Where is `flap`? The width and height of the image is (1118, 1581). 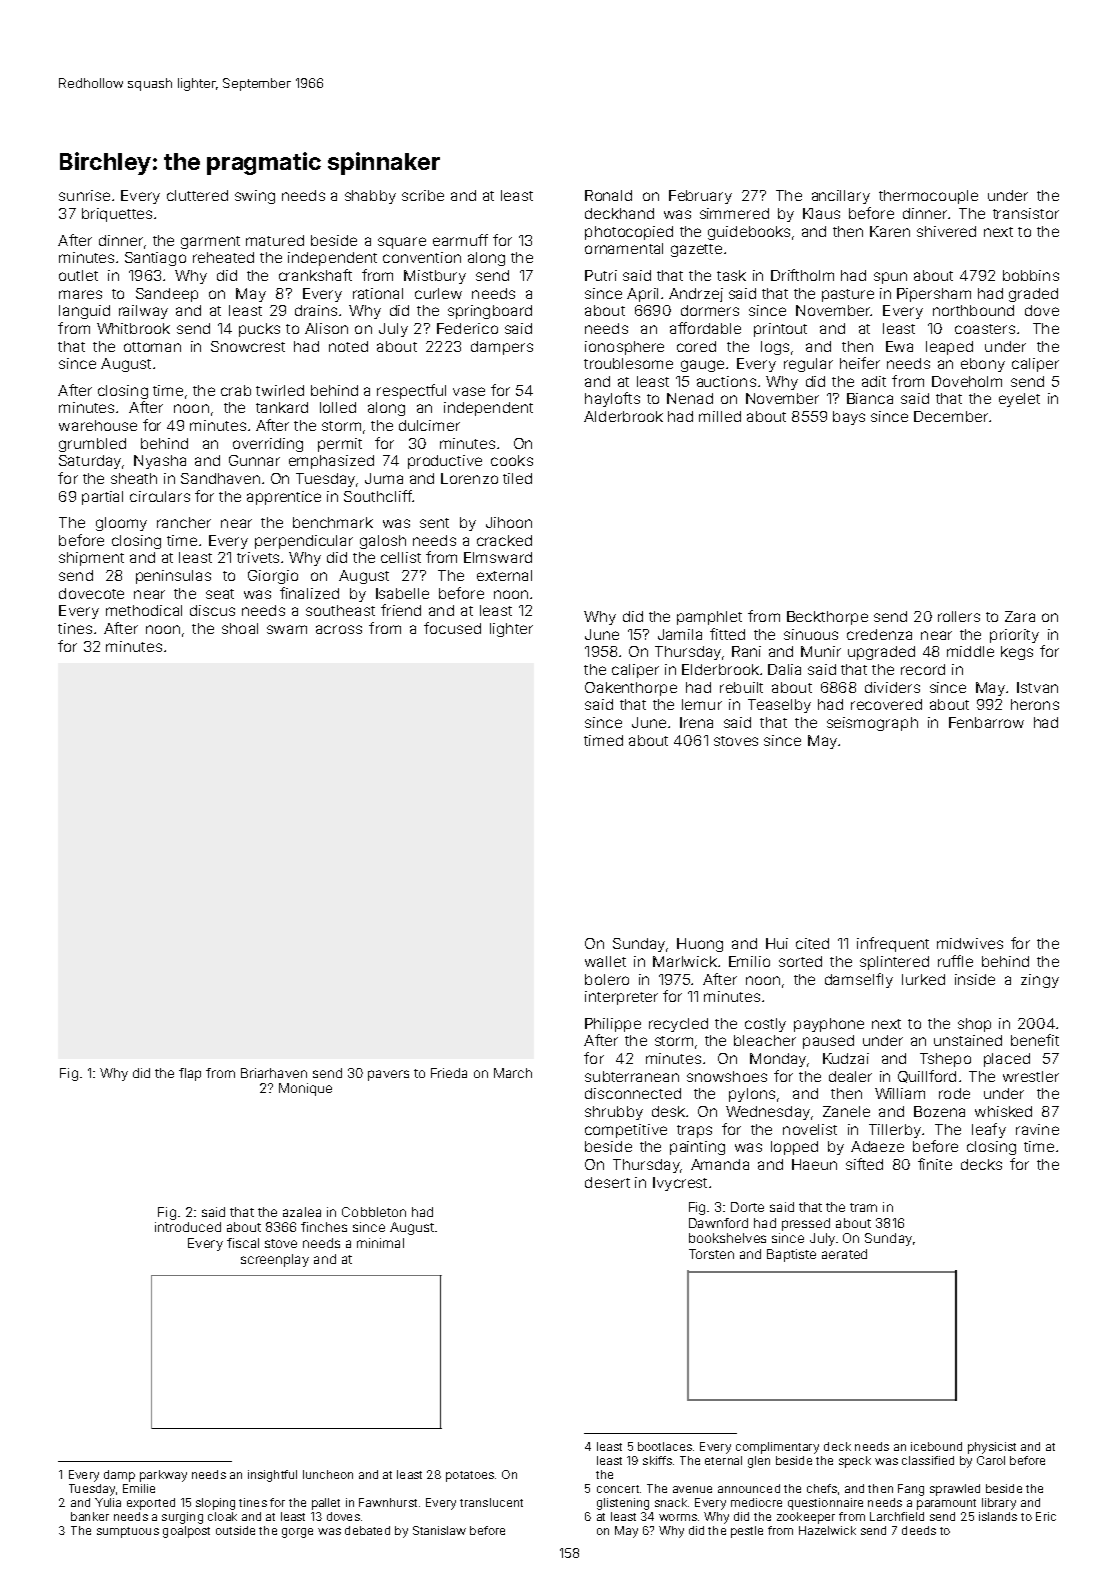 flap is located at coordinates (190, 1074).
